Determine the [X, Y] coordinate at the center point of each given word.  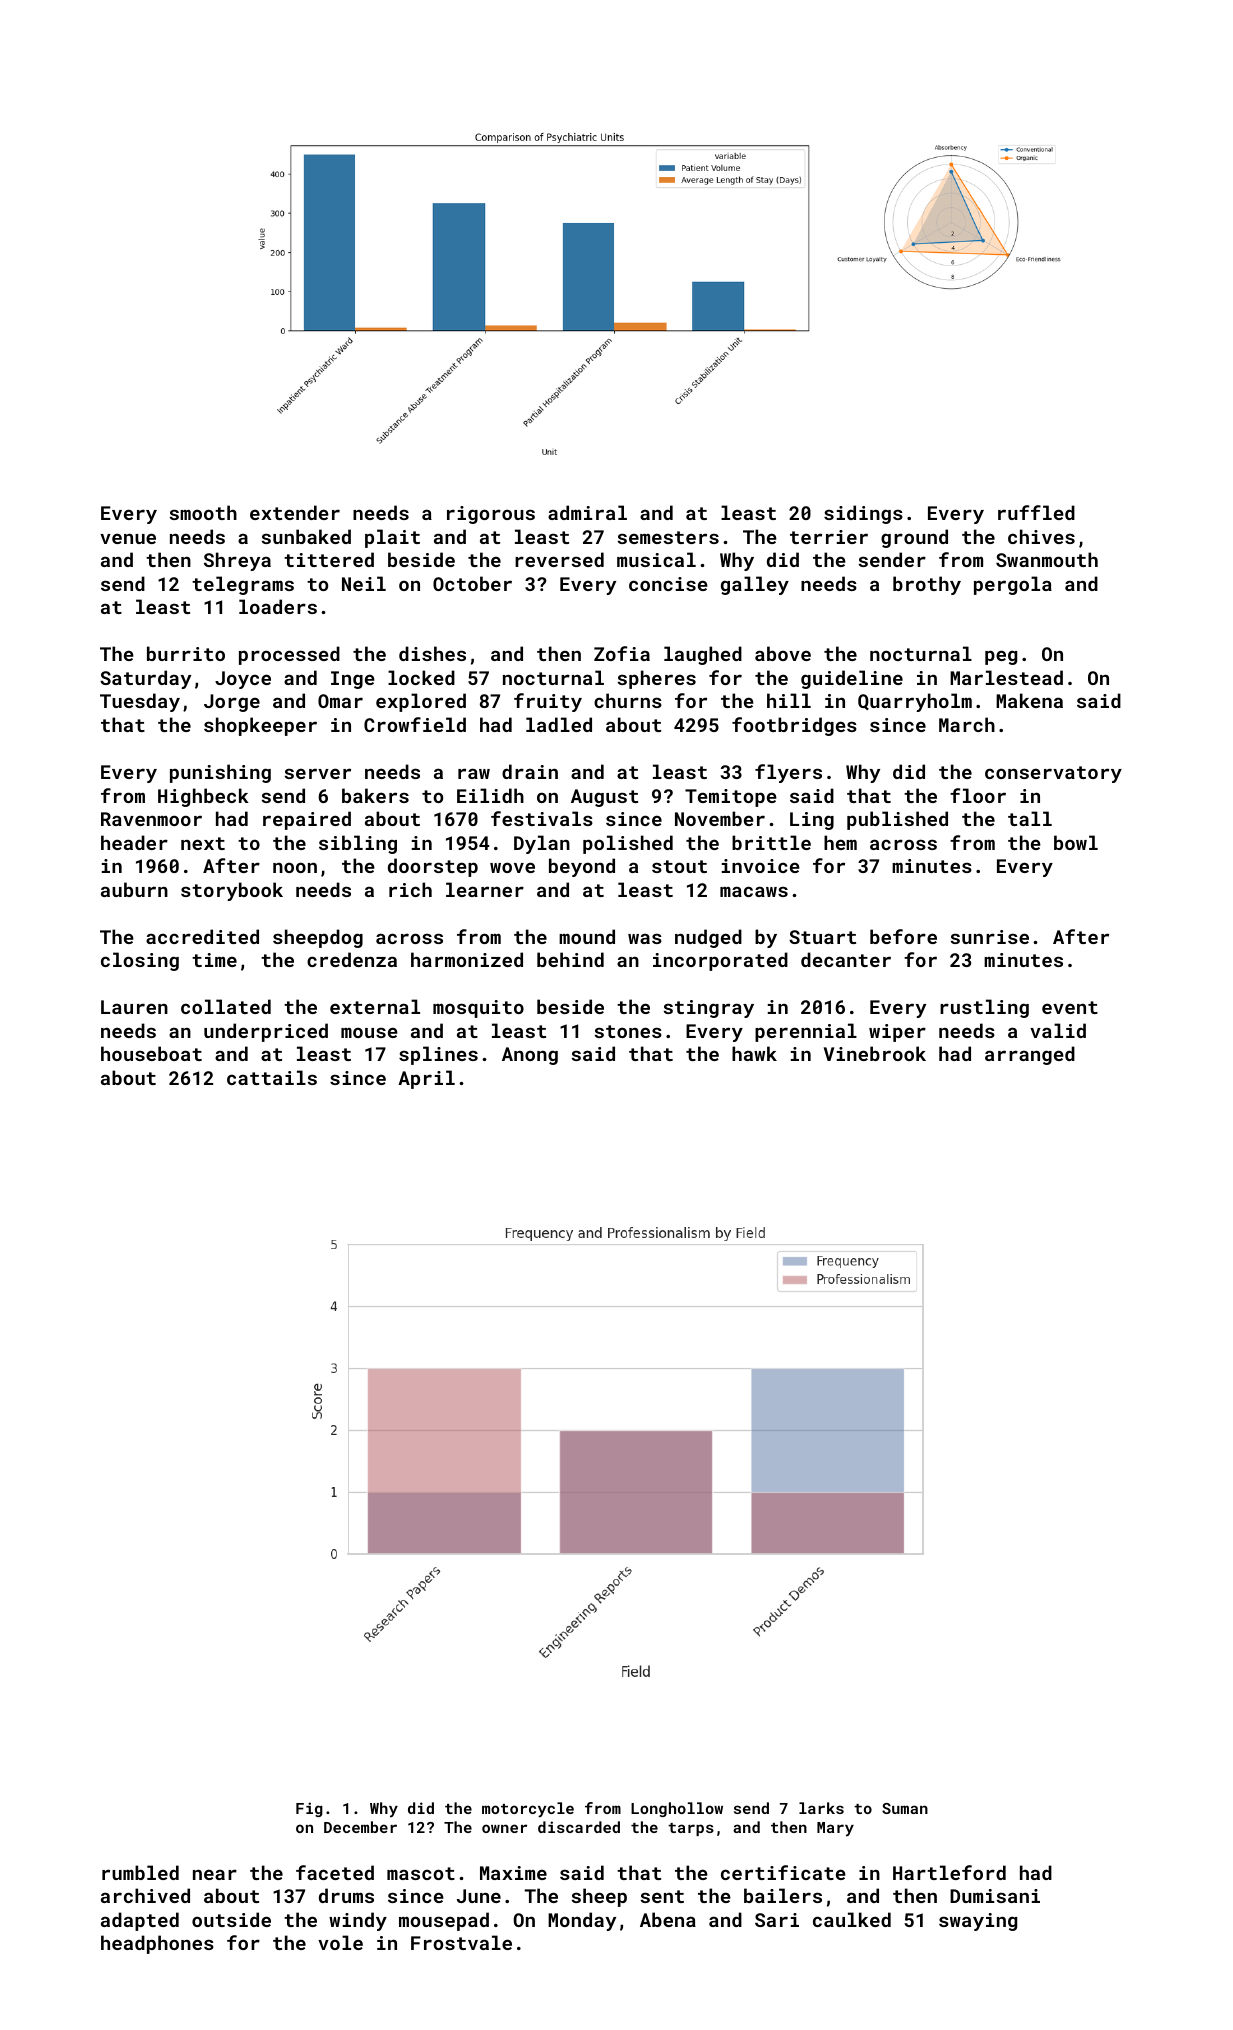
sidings [863, 514]
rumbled [140, 1872]
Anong [530, 1056]
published [897, 820]
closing [140, 961]
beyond [582, 867]
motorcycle [528, 1810]
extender [295, 512]
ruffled [1036, 512]
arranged [1030, 1055]
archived [145, 1895]
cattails [272, 1077]
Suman [905, 1808]
